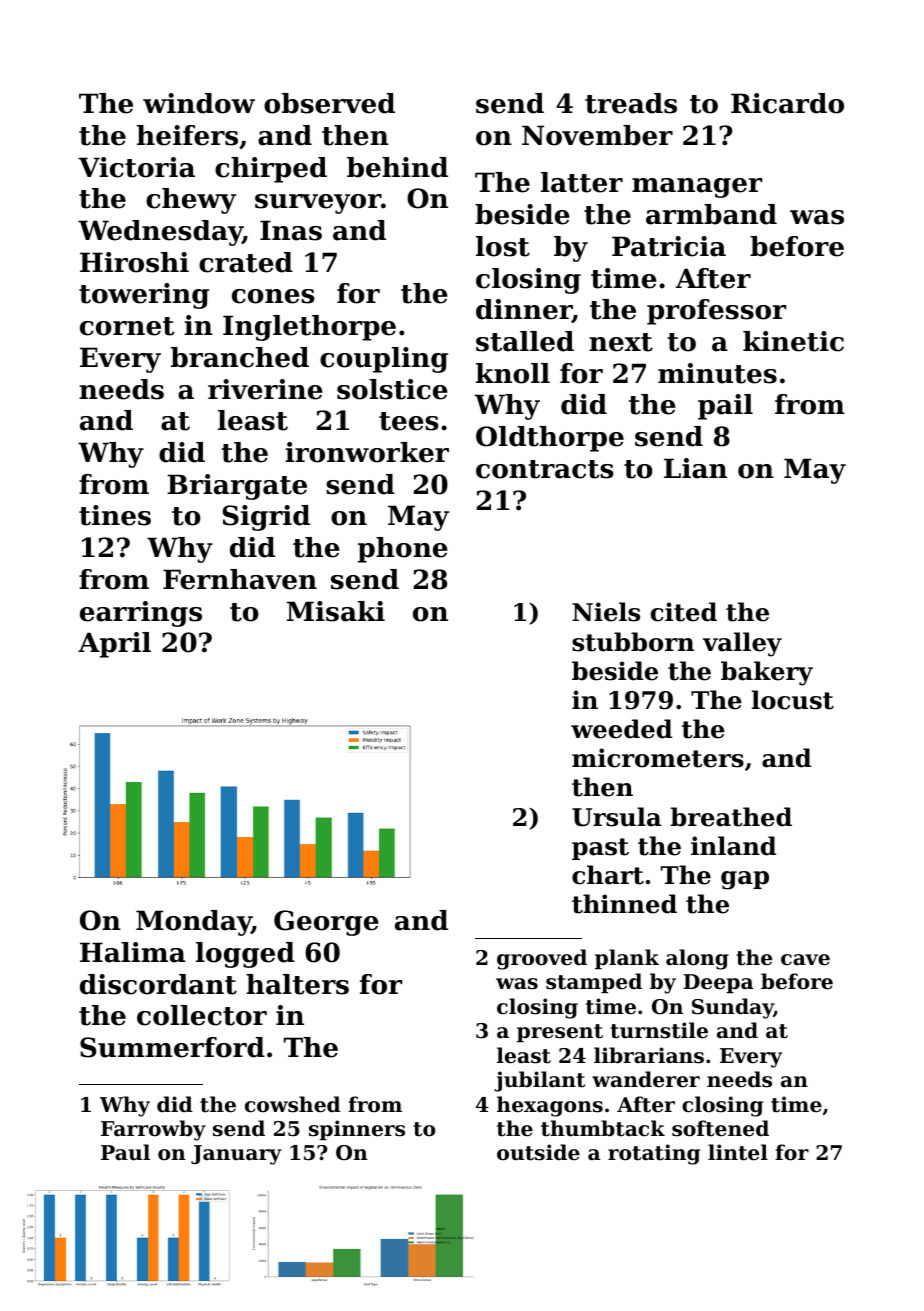  Describe the element at coordinates (646, 1079) in the document. I see `wanderer` at that location.
